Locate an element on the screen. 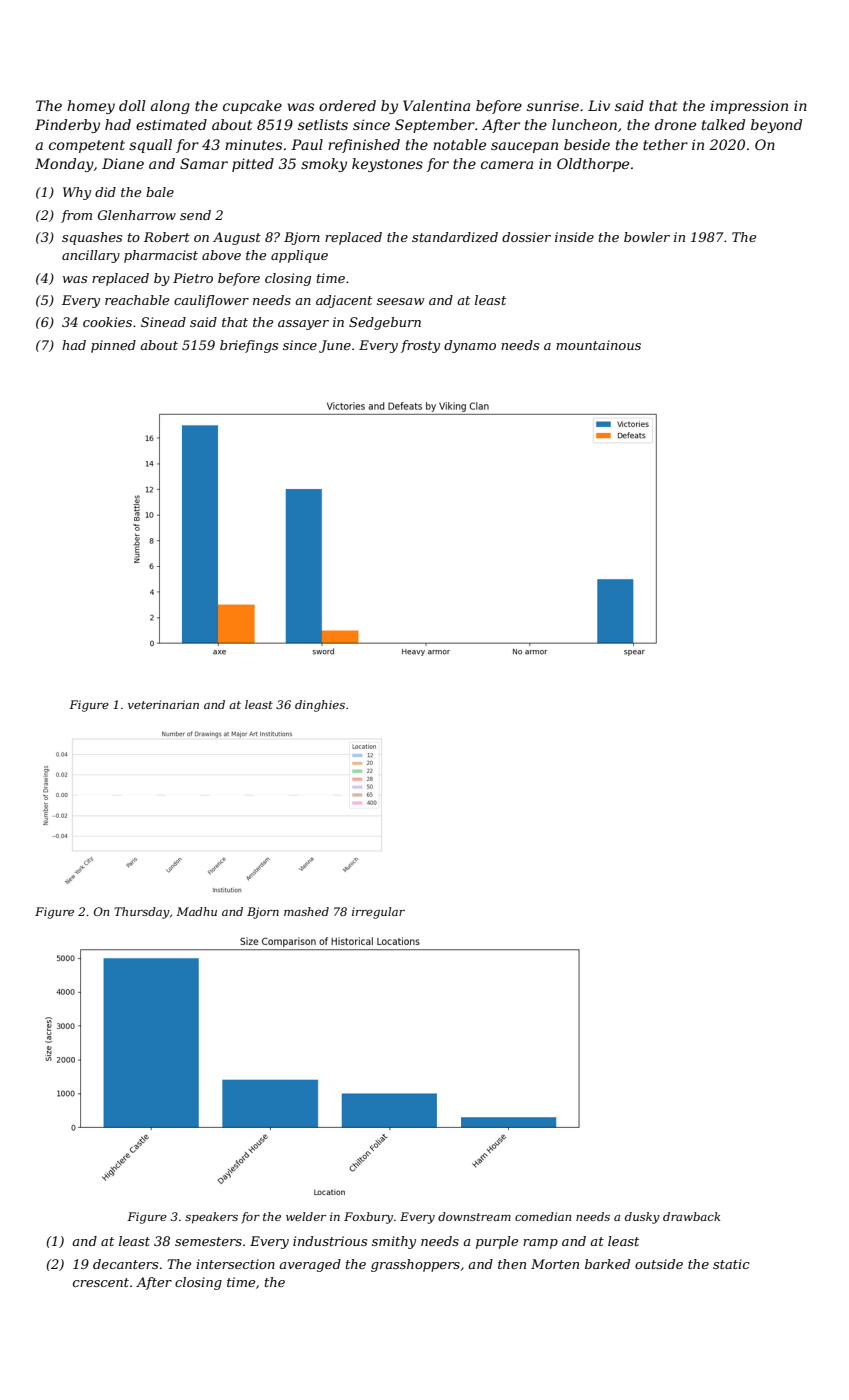 The width and height of the screenshot is (849, 1400). Foxbury is located at coordinates (368, 1218).
